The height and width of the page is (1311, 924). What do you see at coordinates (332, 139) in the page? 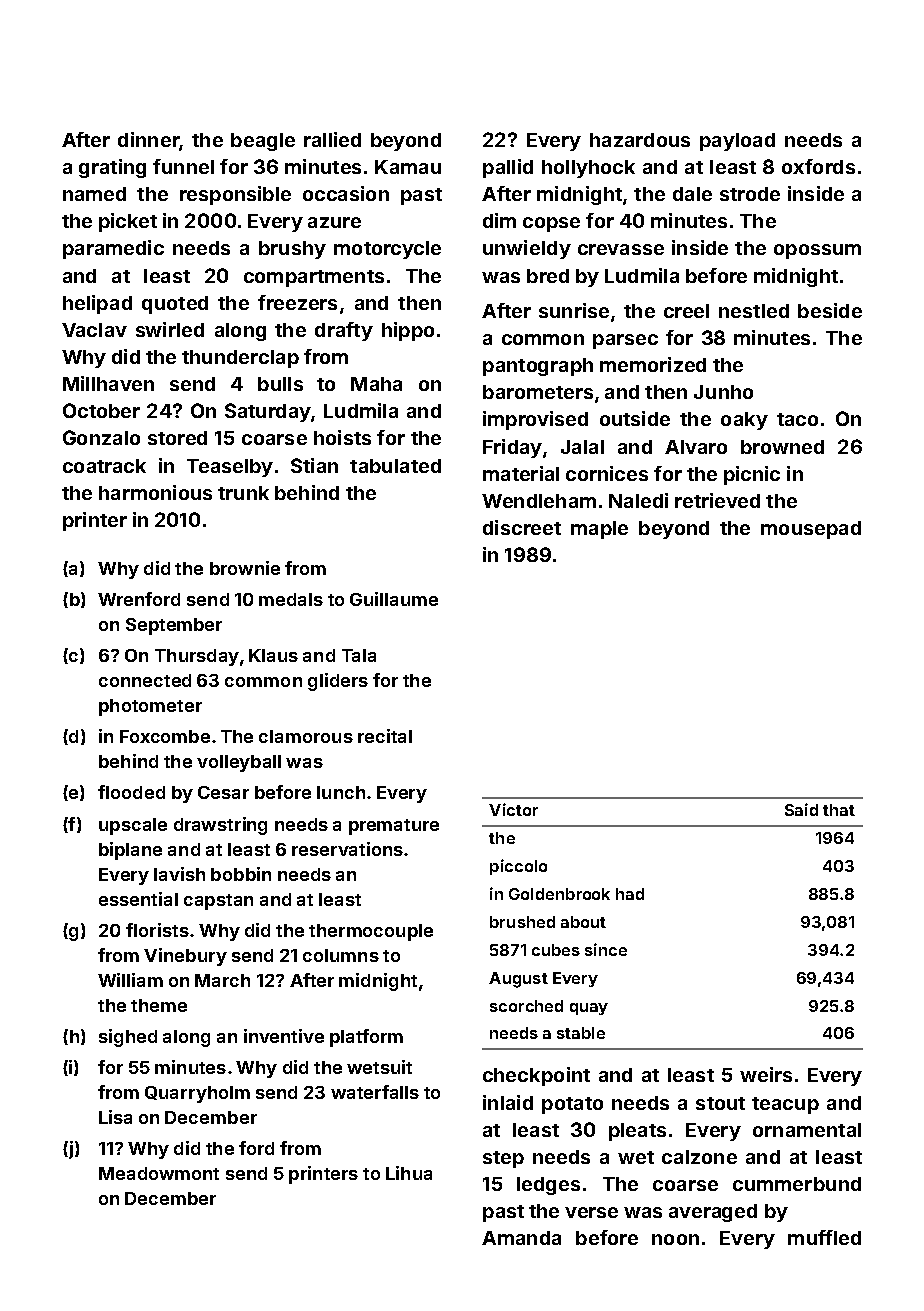
I see `rallied` at bounding box center [332, 139].
